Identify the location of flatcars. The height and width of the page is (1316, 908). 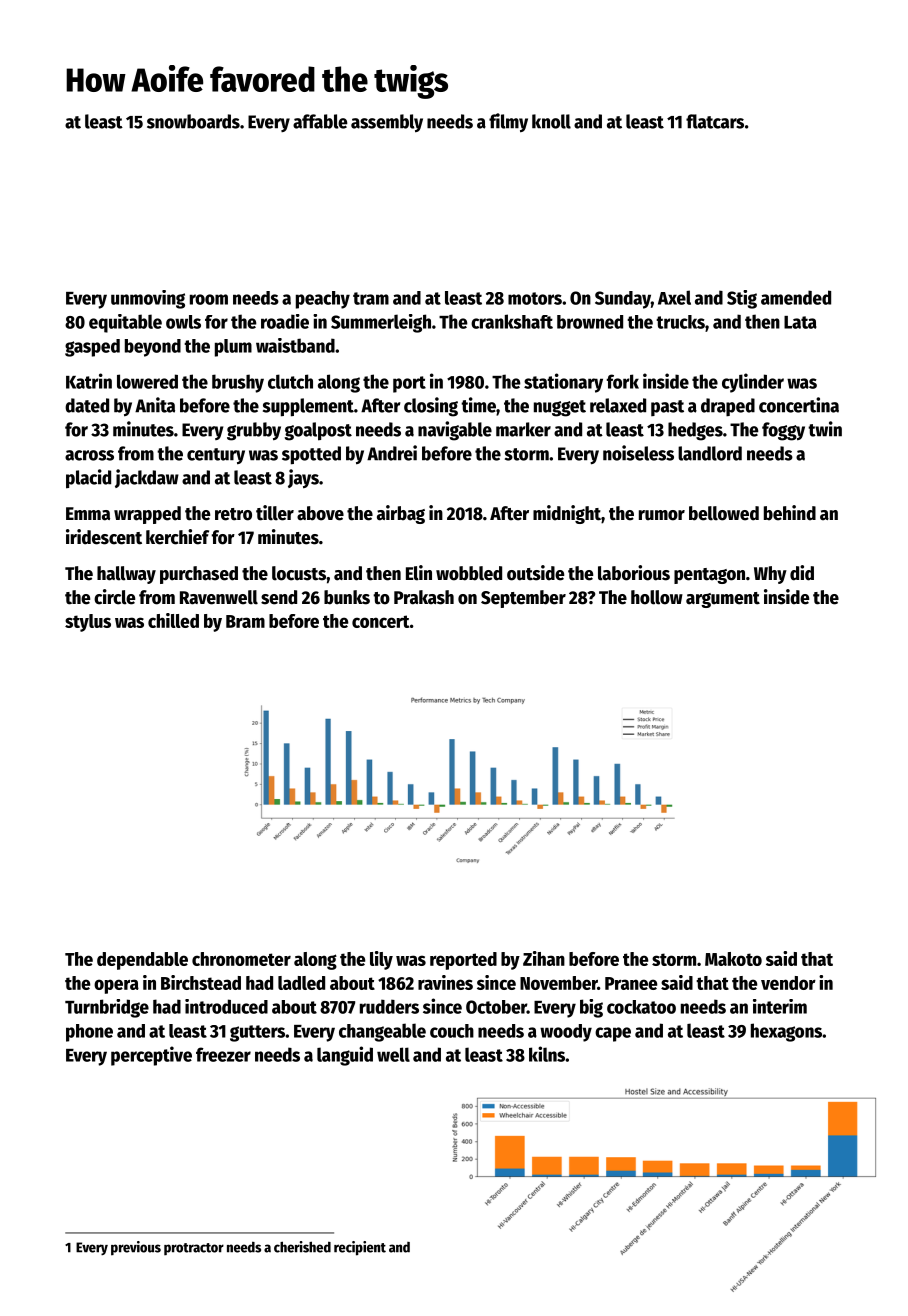
(715, 121).
